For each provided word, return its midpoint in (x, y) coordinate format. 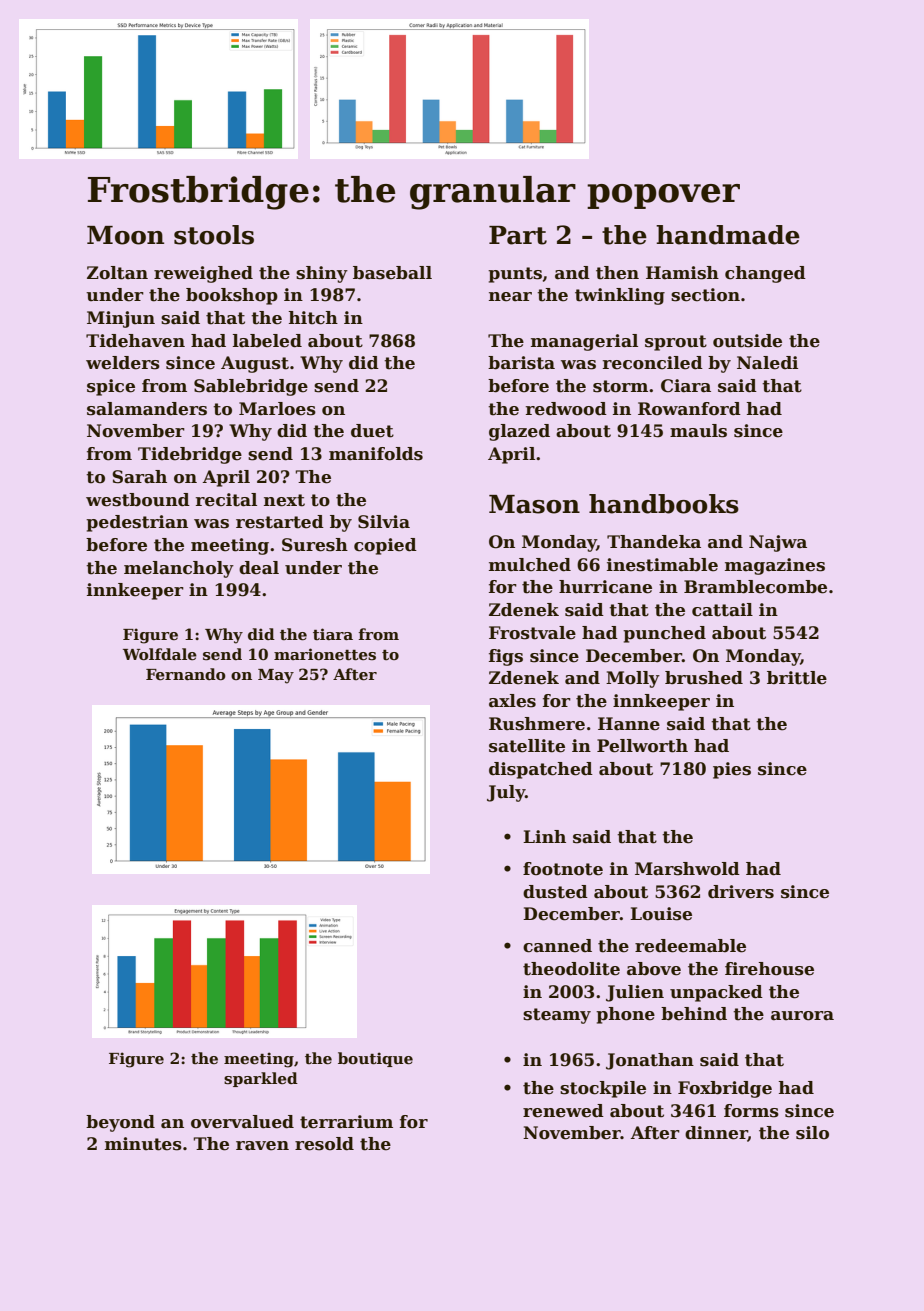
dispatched (541, 770)
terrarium (346, 1122)
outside (747, 341)
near (510, 297)
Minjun (121, 319)
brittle (797, 678)
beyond (120, 1123)
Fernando (186, 674)
